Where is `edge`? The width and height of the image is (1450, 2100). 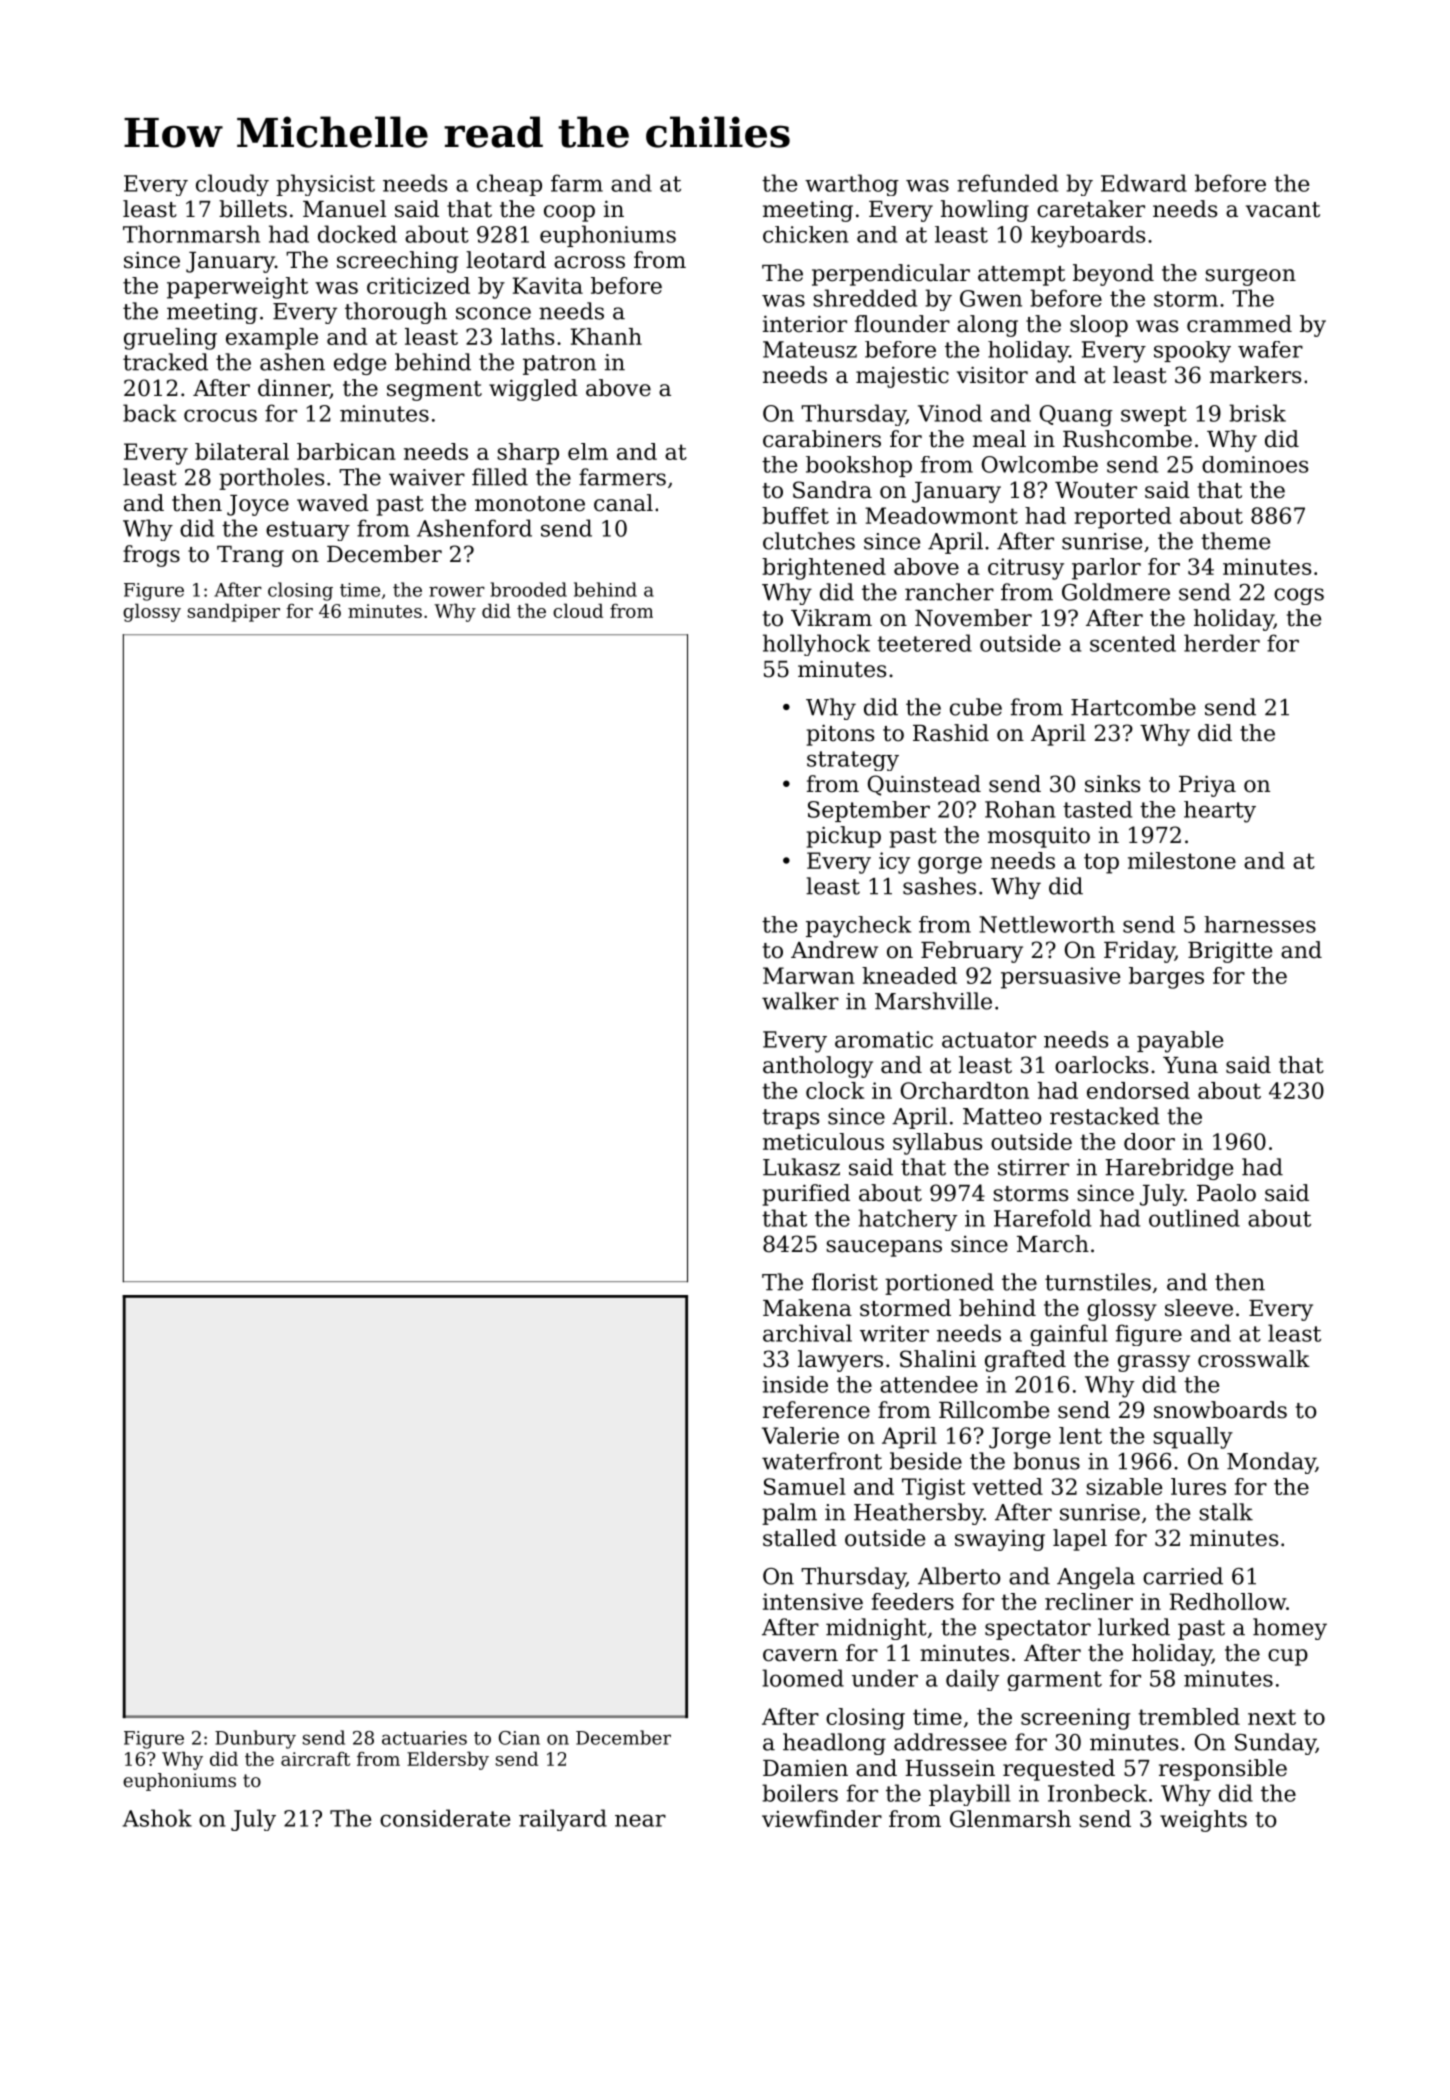
edge is located at coordinates (360, 364).
